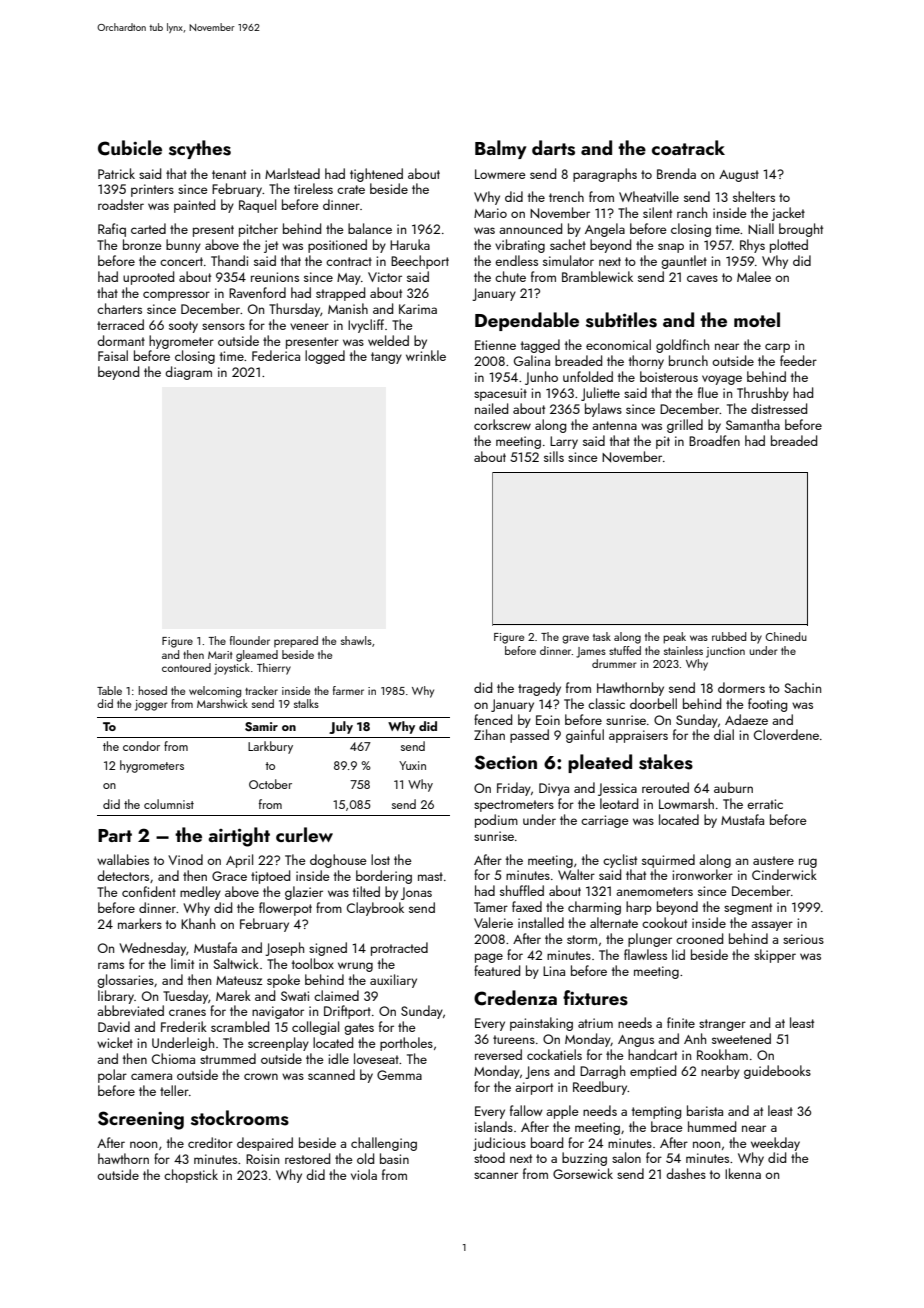 The image size is (924, 1308). Describe the element at coordinates (554, 789) in the screenshot. I see `Divya` at that location.
